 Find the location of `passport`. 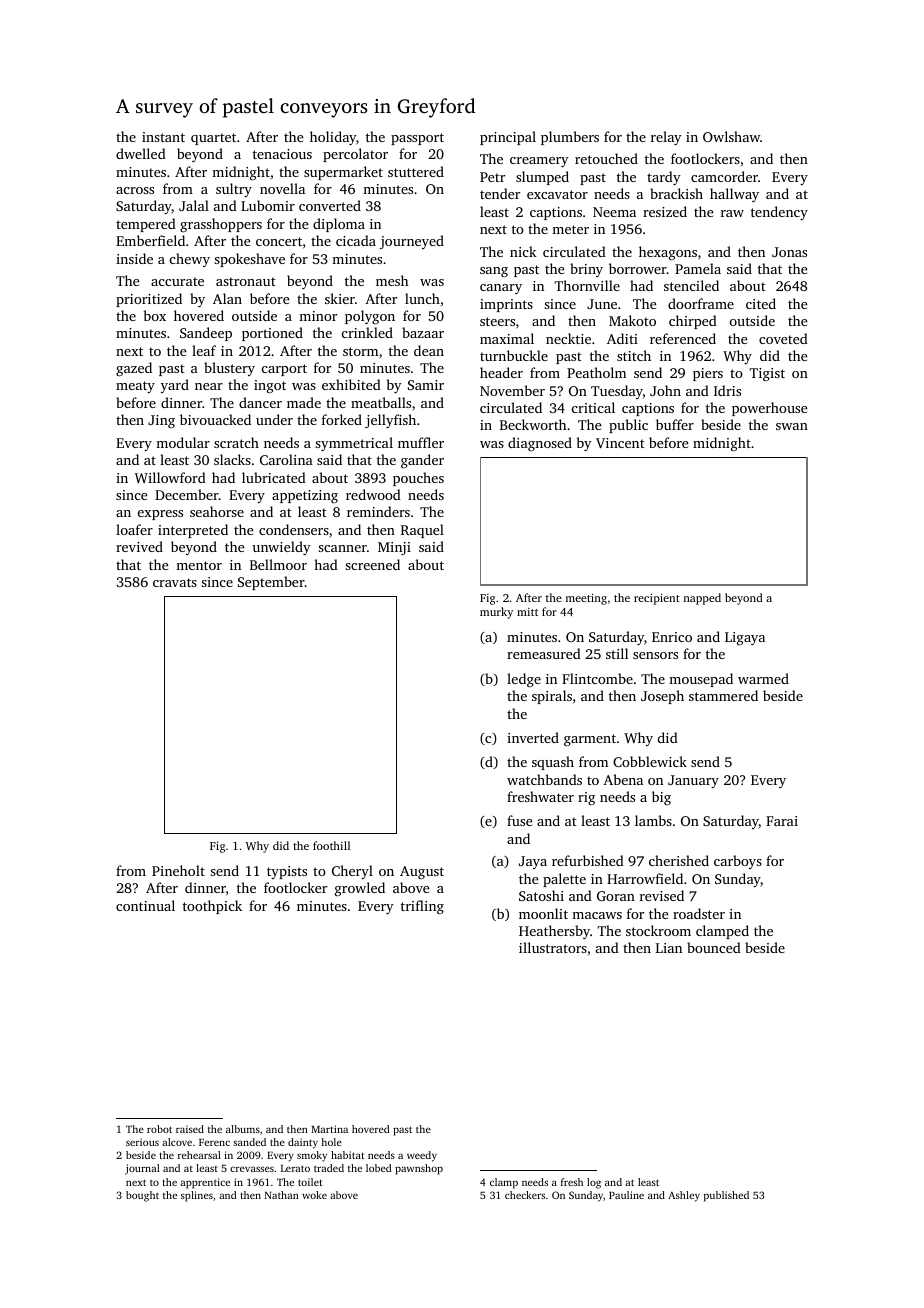

passport is located at coordinates (417, 139).
